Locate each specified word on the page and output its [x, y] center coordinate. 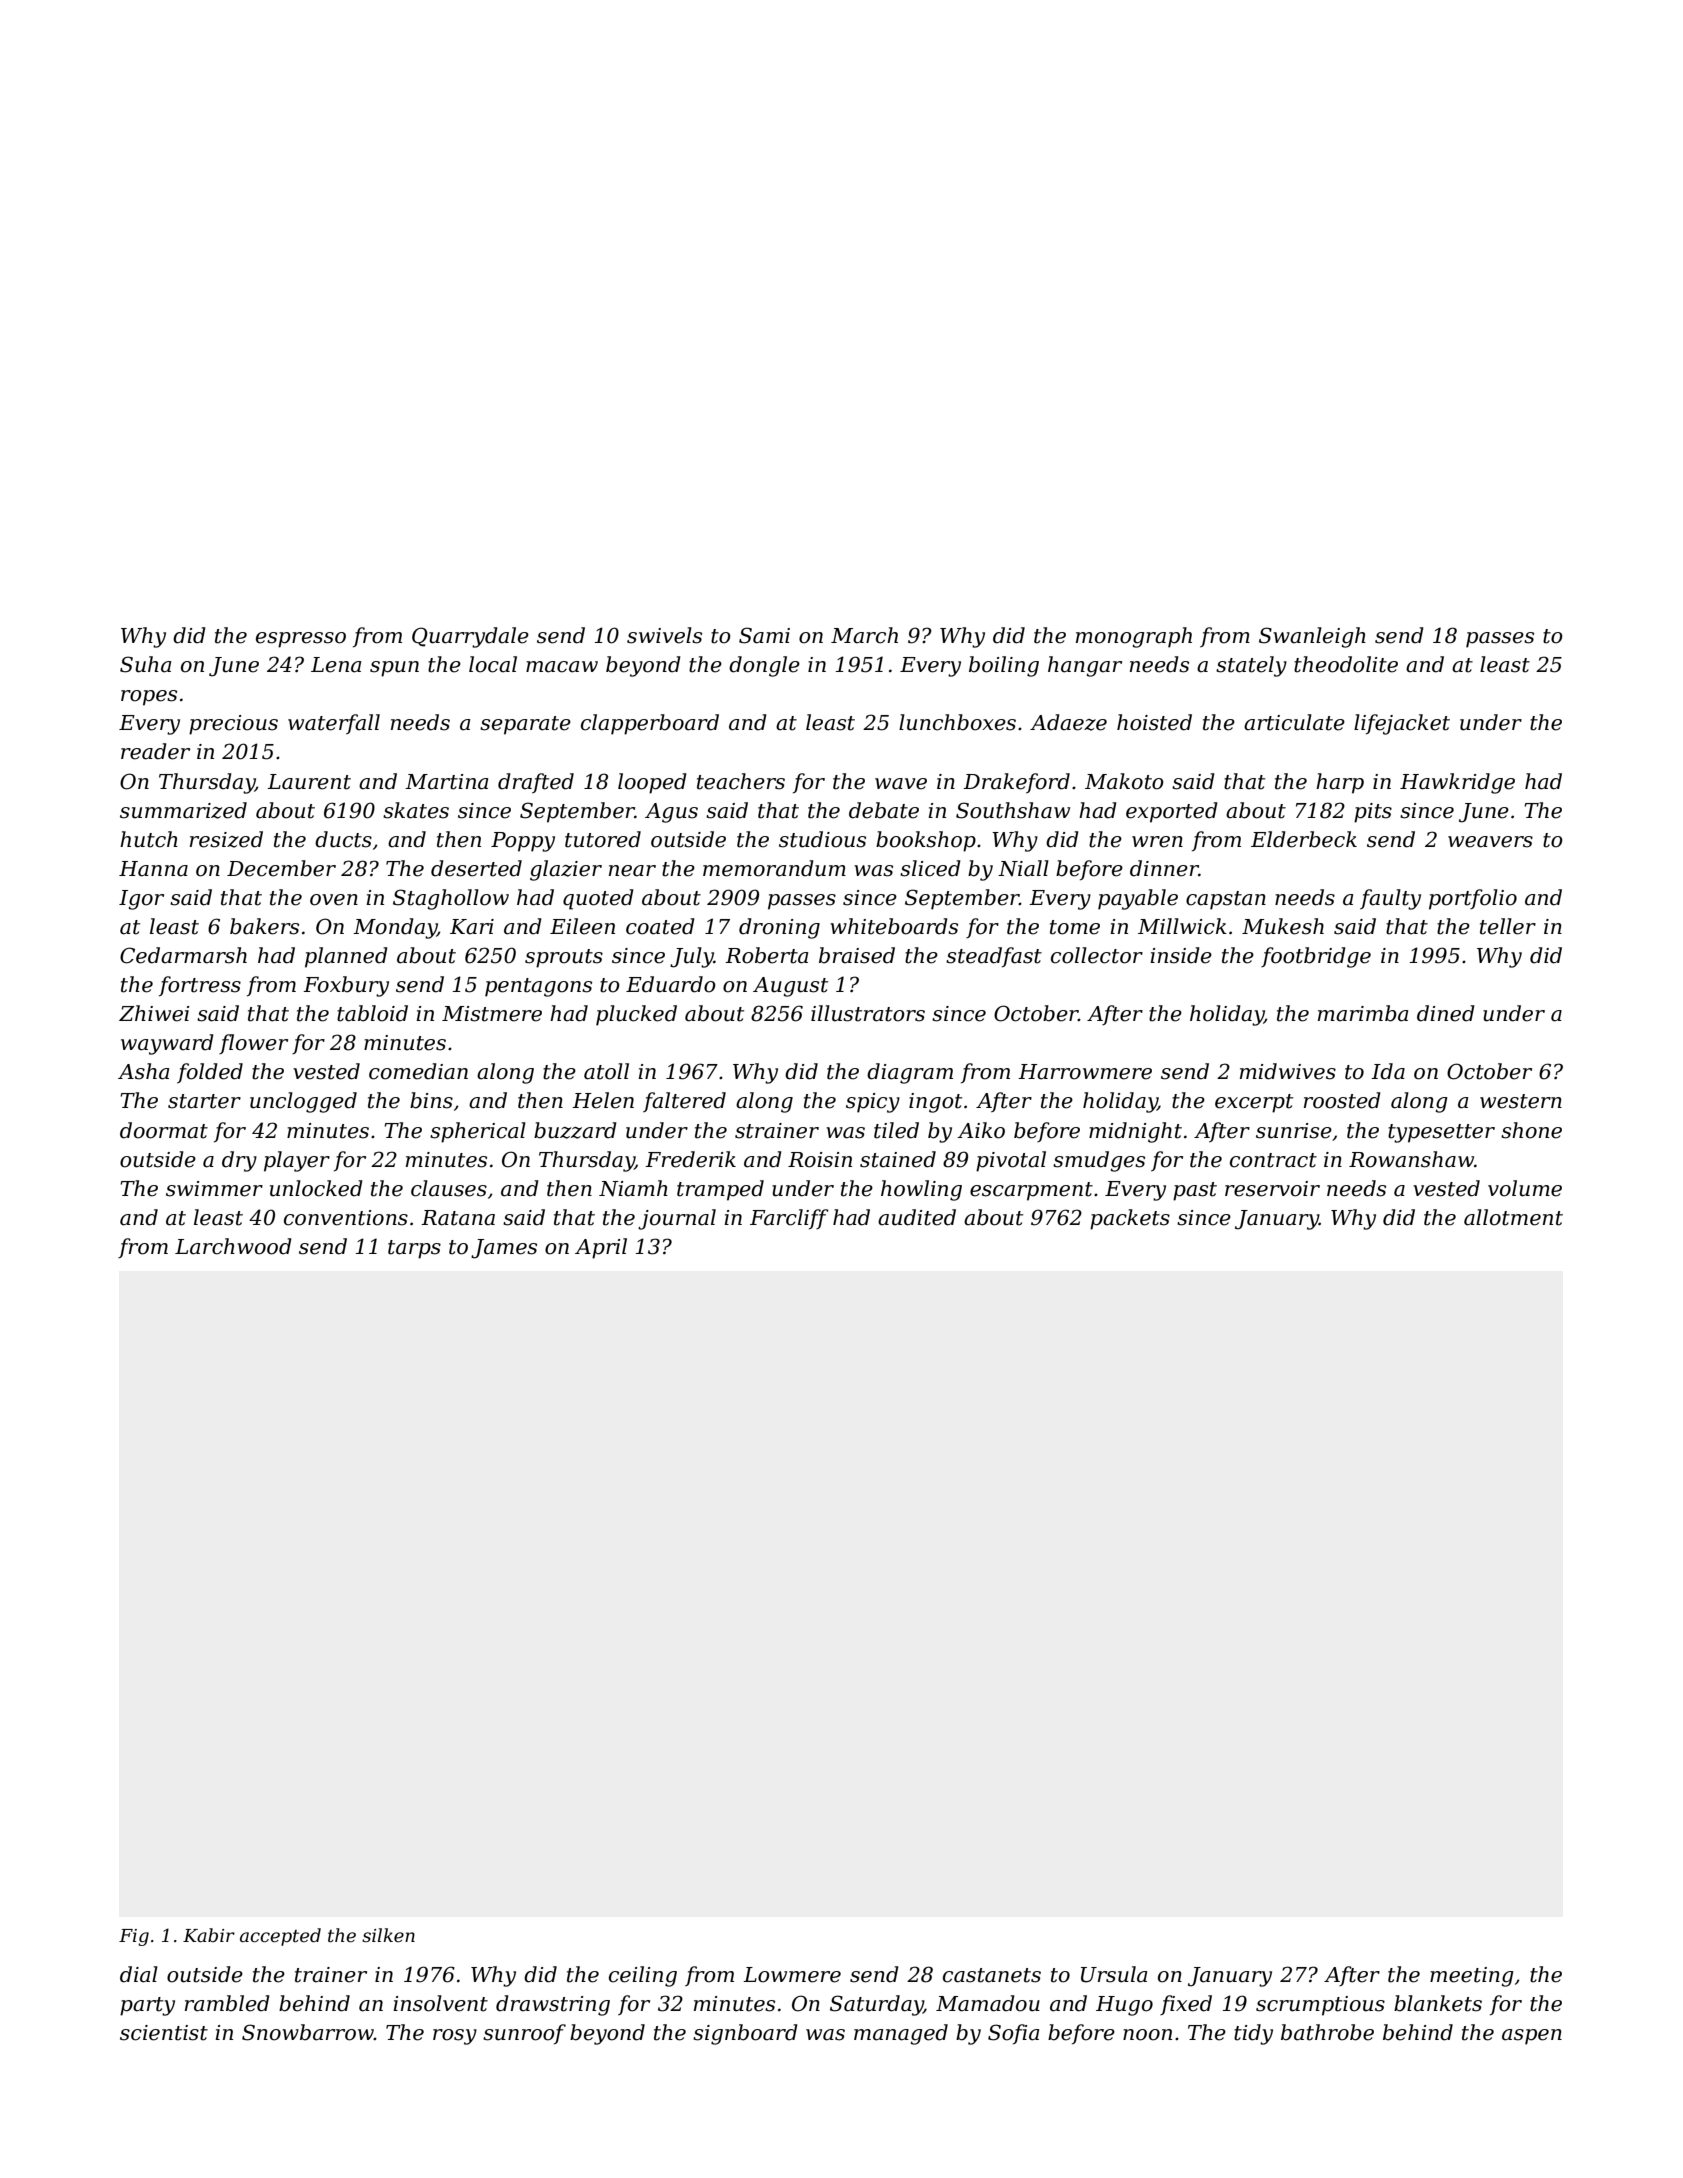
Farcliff [789, 1219]
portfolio [1473, 899]
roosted [1342, 1100]
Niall [1023, 868]
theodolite [1346, 664]
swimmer [214, 1189]
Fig [134, 1937]
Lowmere [792, 1975]
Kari [472, 927]
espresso [301, 640]
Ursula [1114, 1974]
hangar [1085, 666]
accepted [280, 1937]
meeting [1472, 1977]
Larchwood [233, 1246]
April [601, 1248]
